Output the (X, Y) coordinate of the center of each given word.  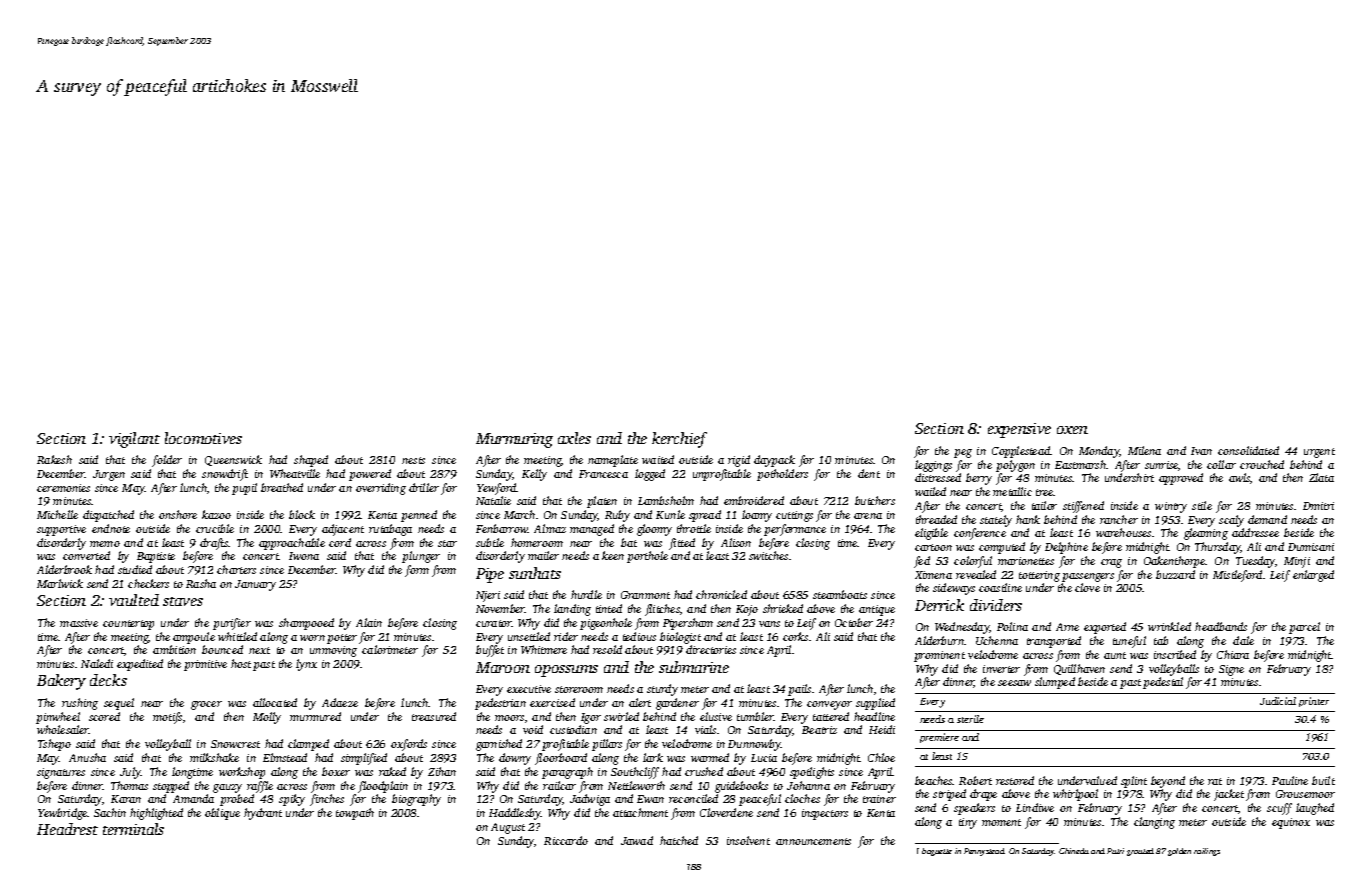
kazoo (216, 514)
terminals (133, 829)
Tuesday (1255, 562)
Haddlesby (515, 814)
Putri (1115, 851)
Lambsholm (666, 500)
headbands (1221, 626)
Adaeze (340, 702)
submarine (694, 667)
